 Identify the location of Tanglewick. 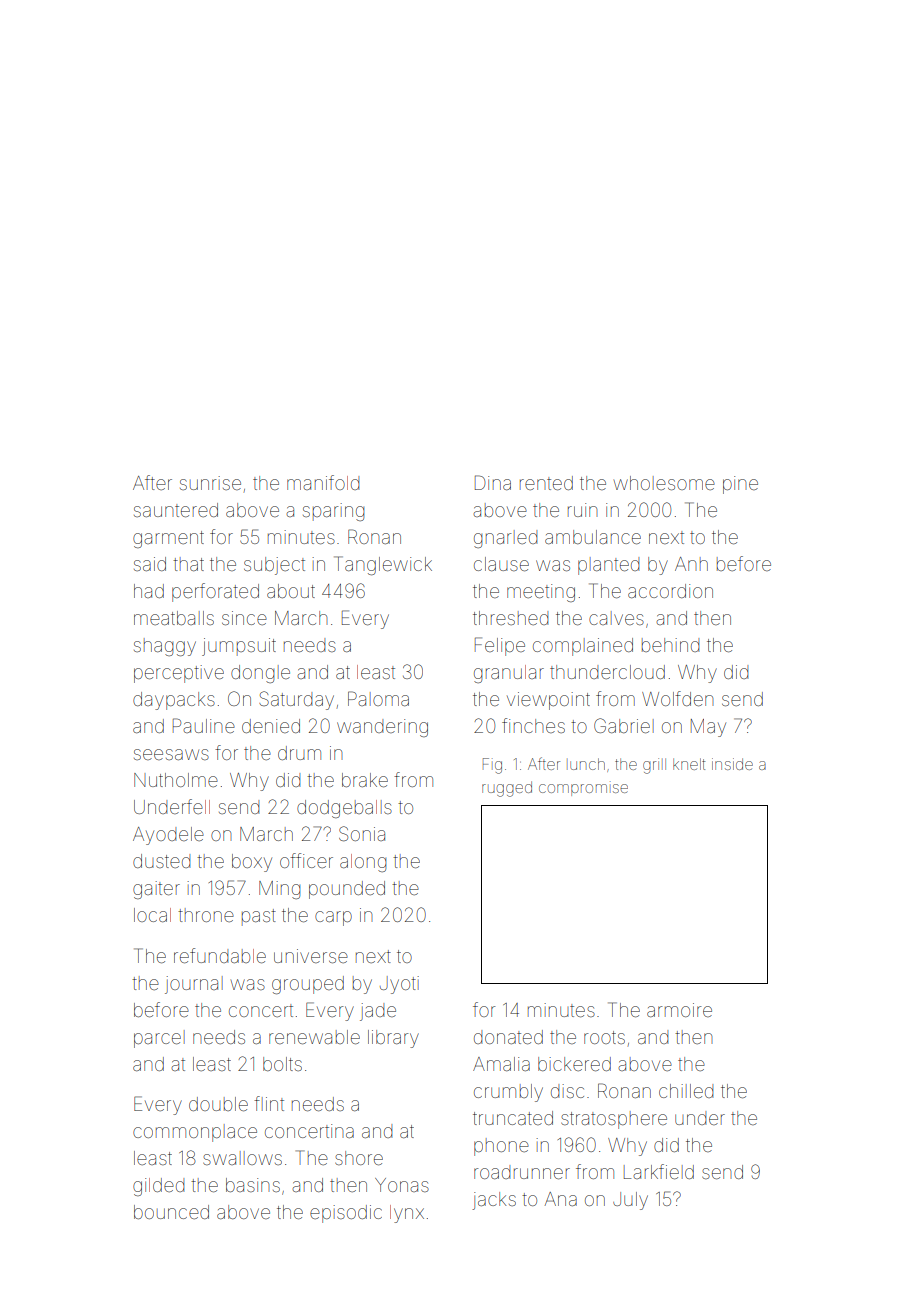
(383, 565).
